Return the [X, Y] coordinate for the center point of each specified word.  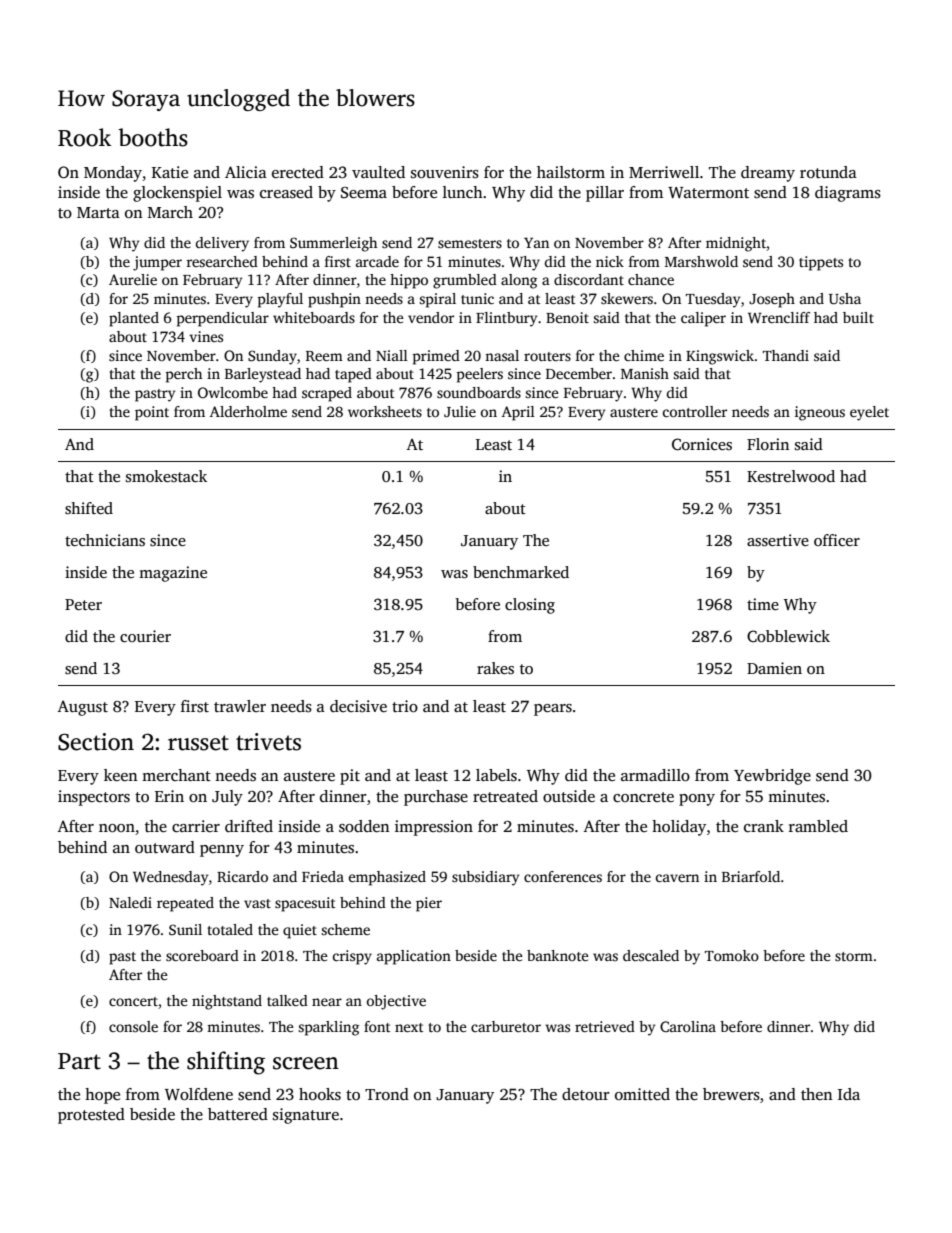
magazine [173, 574]
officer [837, 540]
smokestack [166, 476]
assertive [778, 540]
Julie [460, 411]
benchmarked [521, 572]
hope [102, 1096]
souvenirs [445, 172]
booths [153, 137]
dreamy [768, 174]
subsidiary [485, 878]
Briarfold [751, 876]
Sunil [185, 929]
